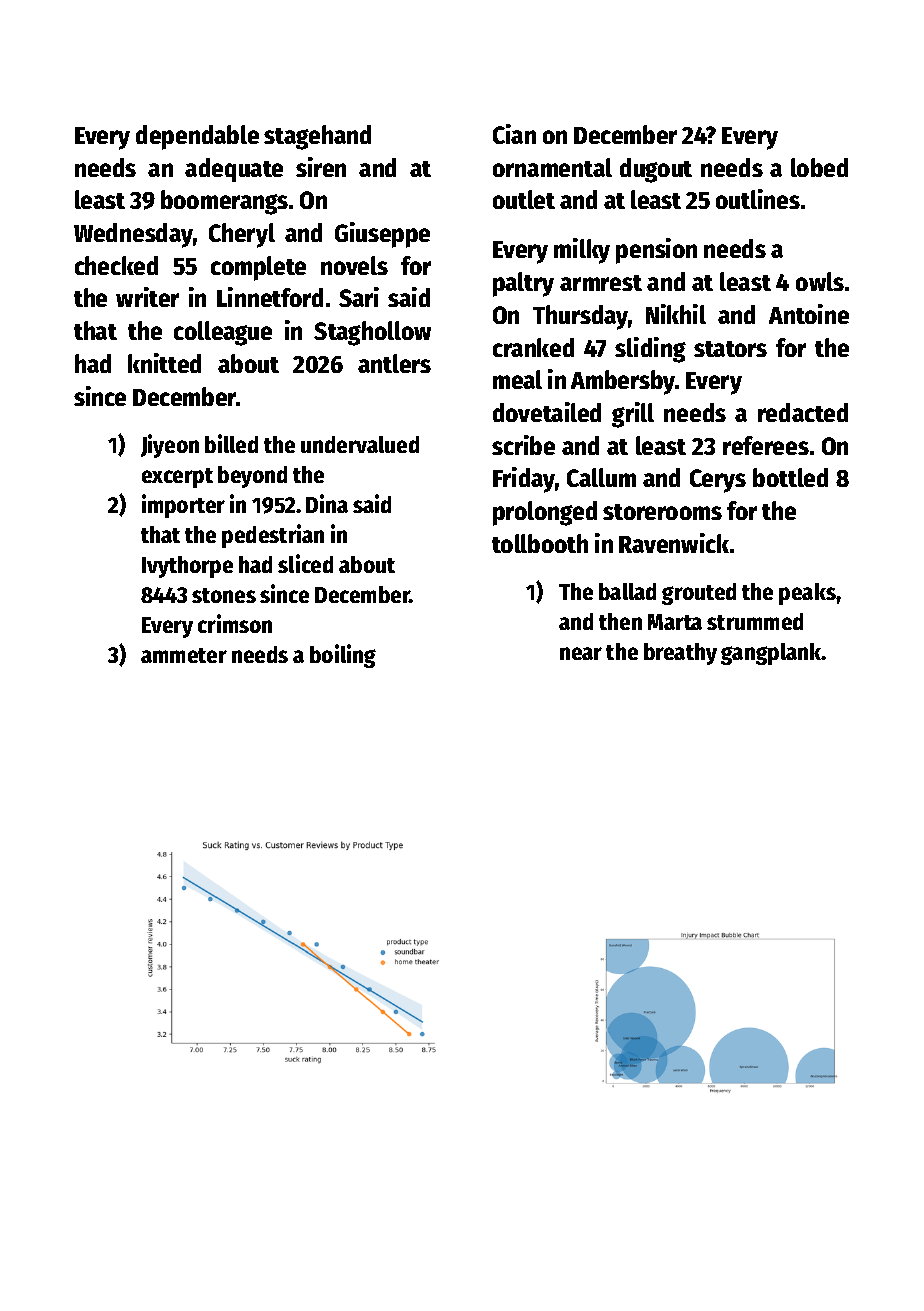 This document has width=924, height=1311. I want to click on Giuseppe, so click(382, 235).
